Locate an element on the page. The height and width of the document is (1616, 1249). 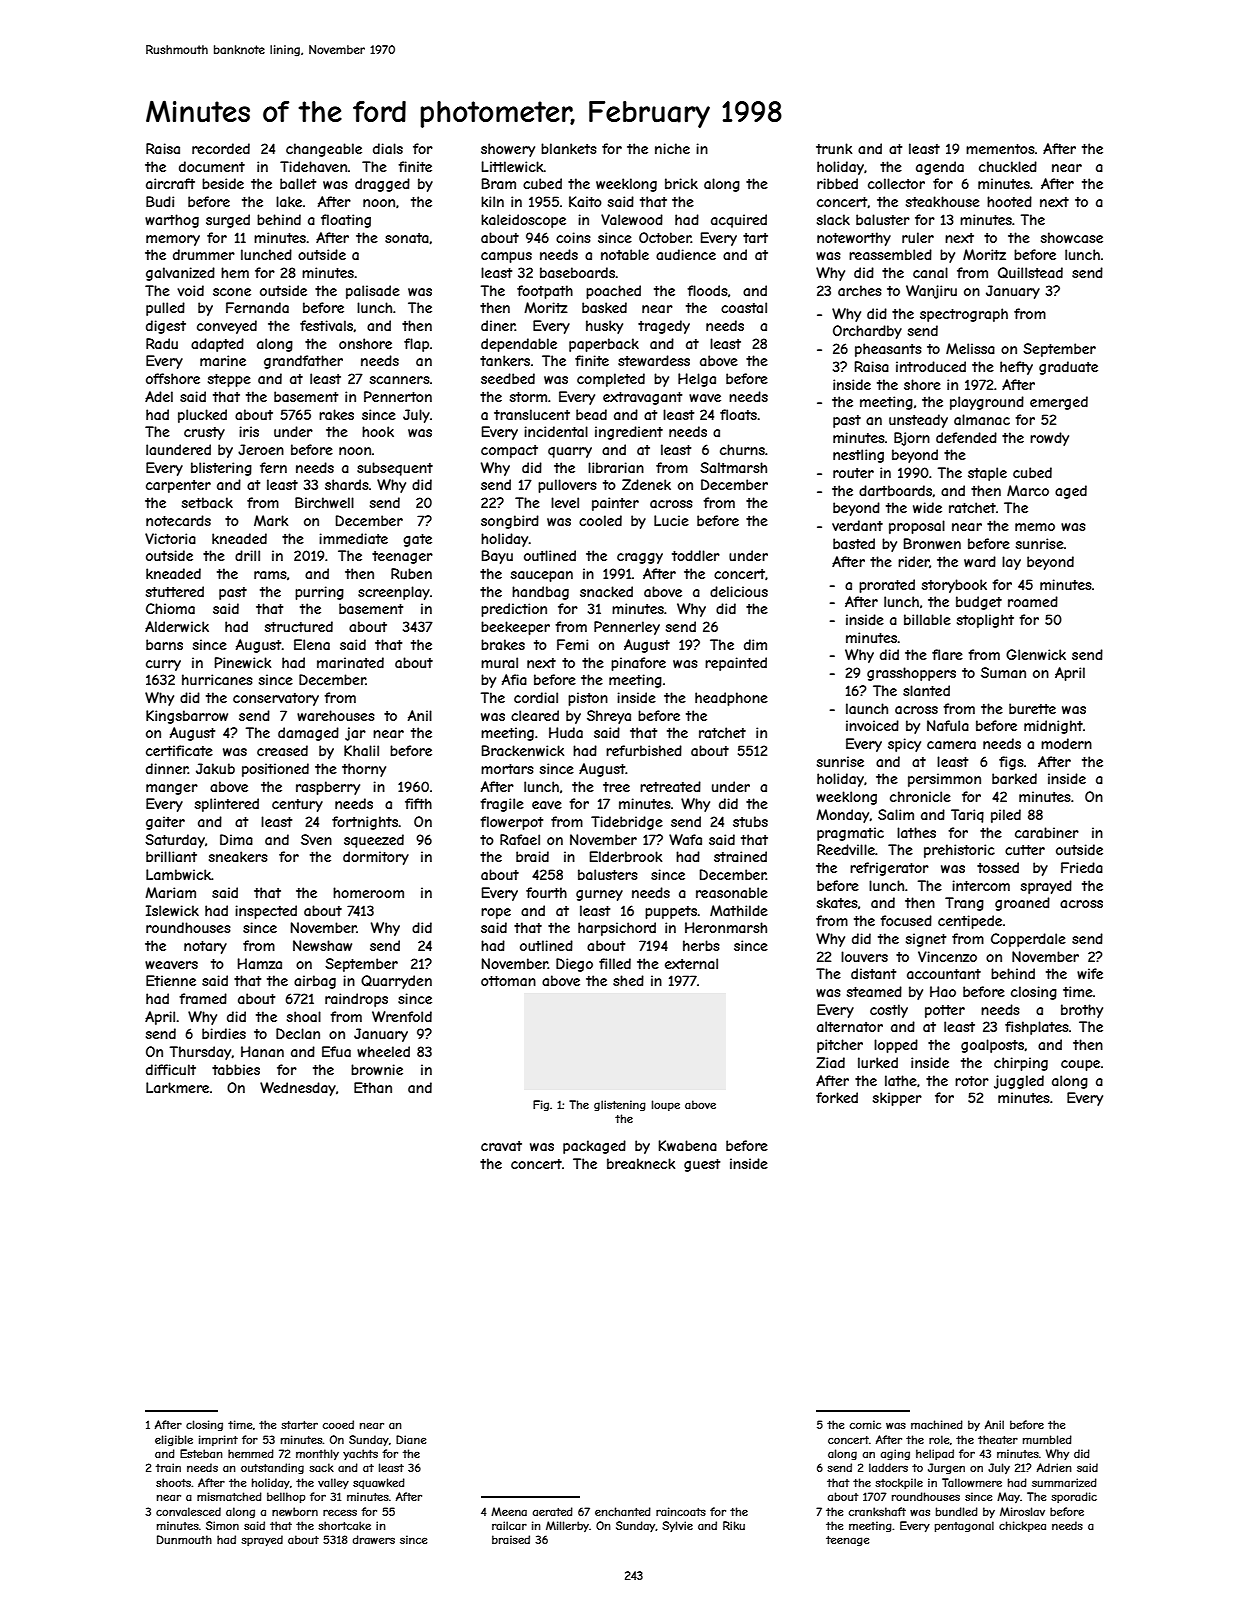
baseboards is located at coordinates (577, 272).
